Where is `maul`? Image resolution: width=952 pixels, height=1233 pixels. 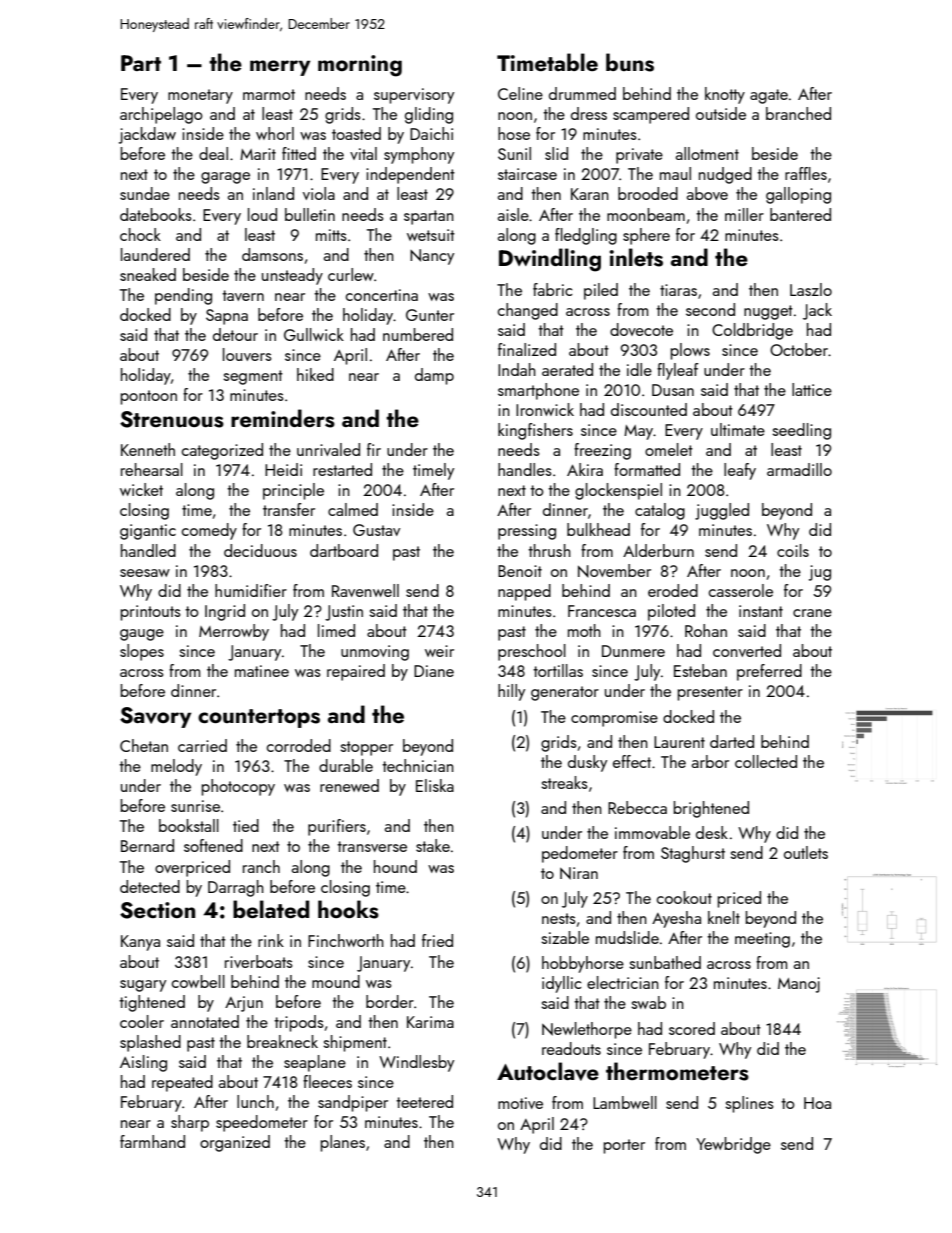
maul is located at coordinates (675, 173).
